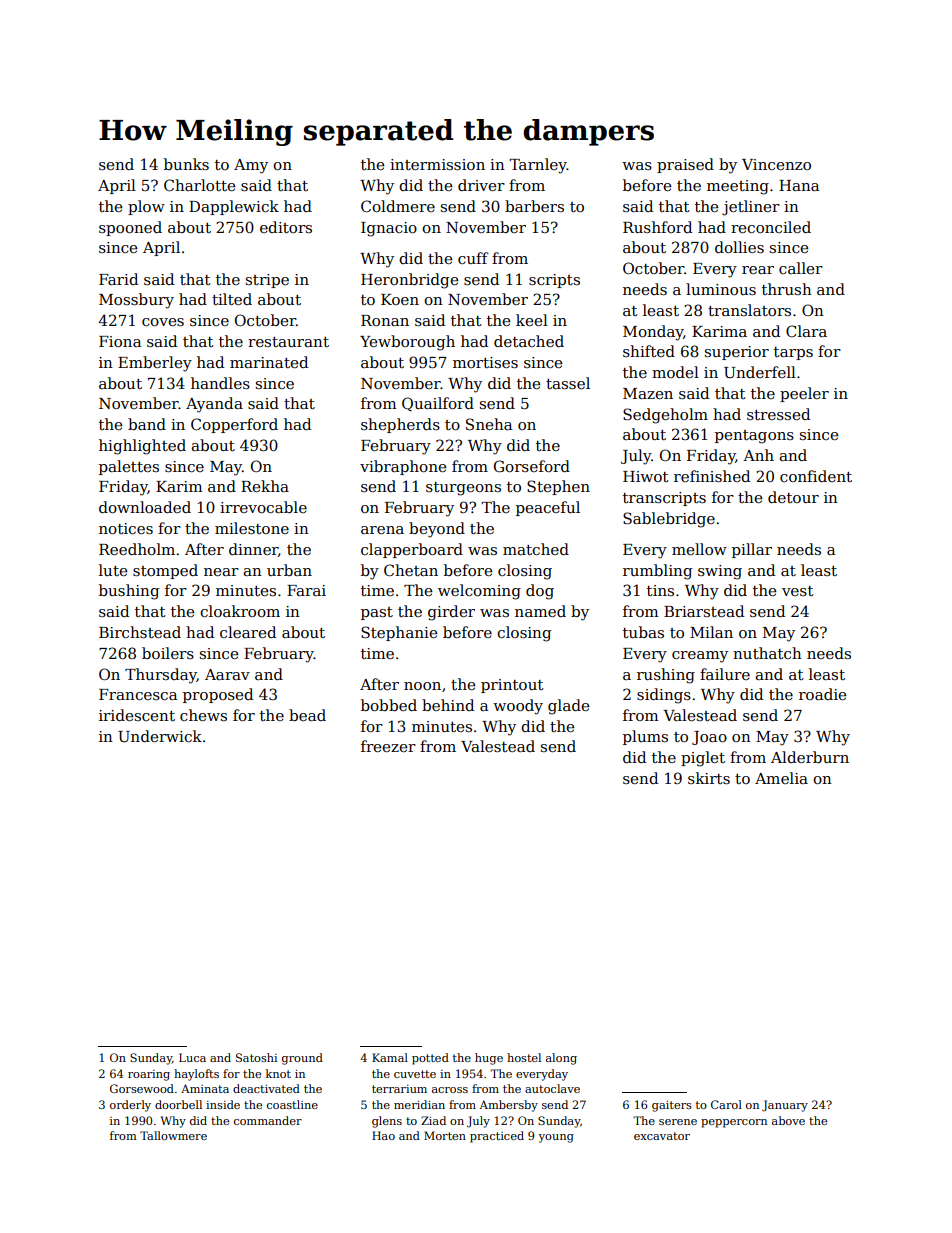 The width and height of the screenshot is (952, 1233). I want to click on Hao, so click(383, 1135).
